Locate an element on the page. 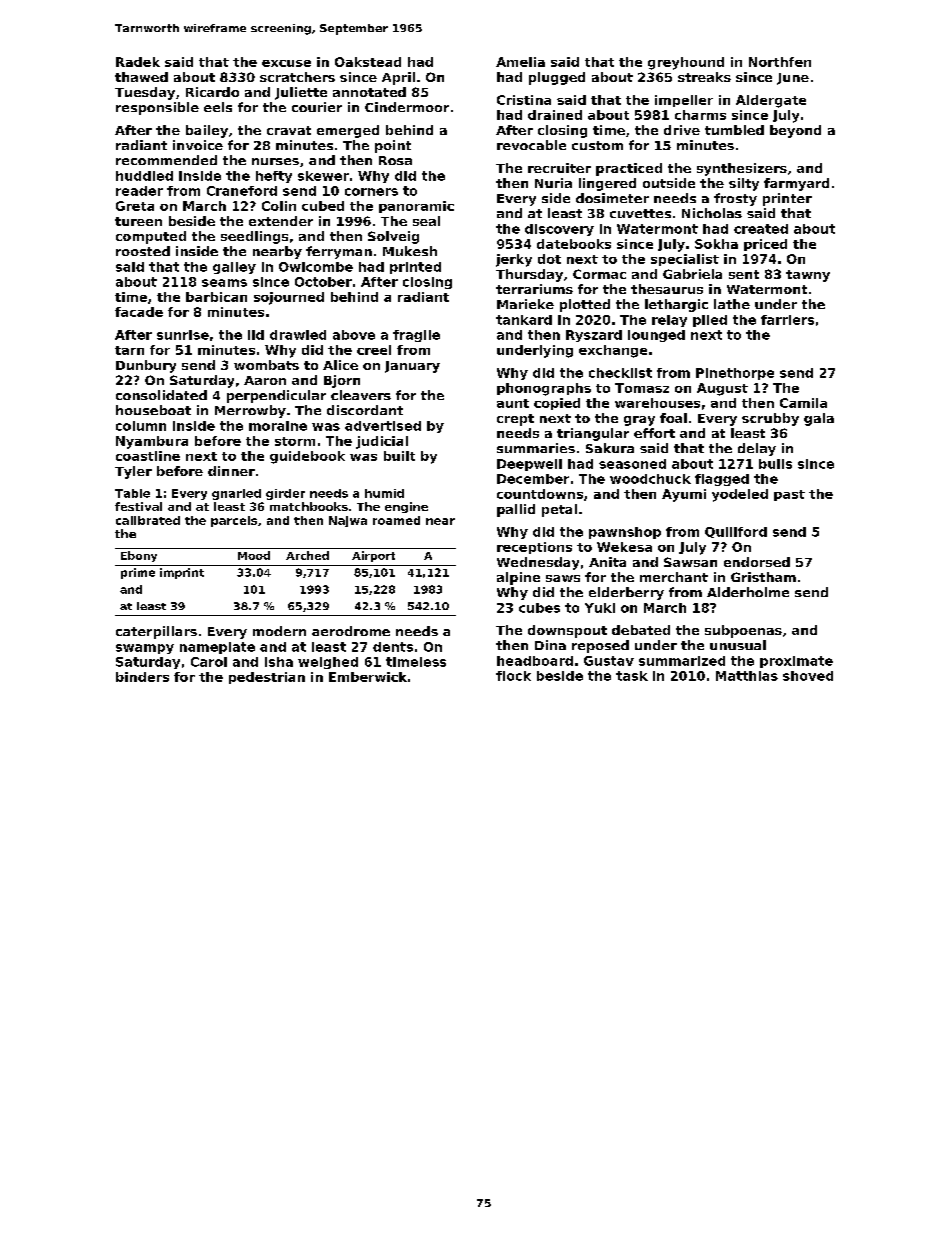  excuse is located at coordinates (286, 63).
